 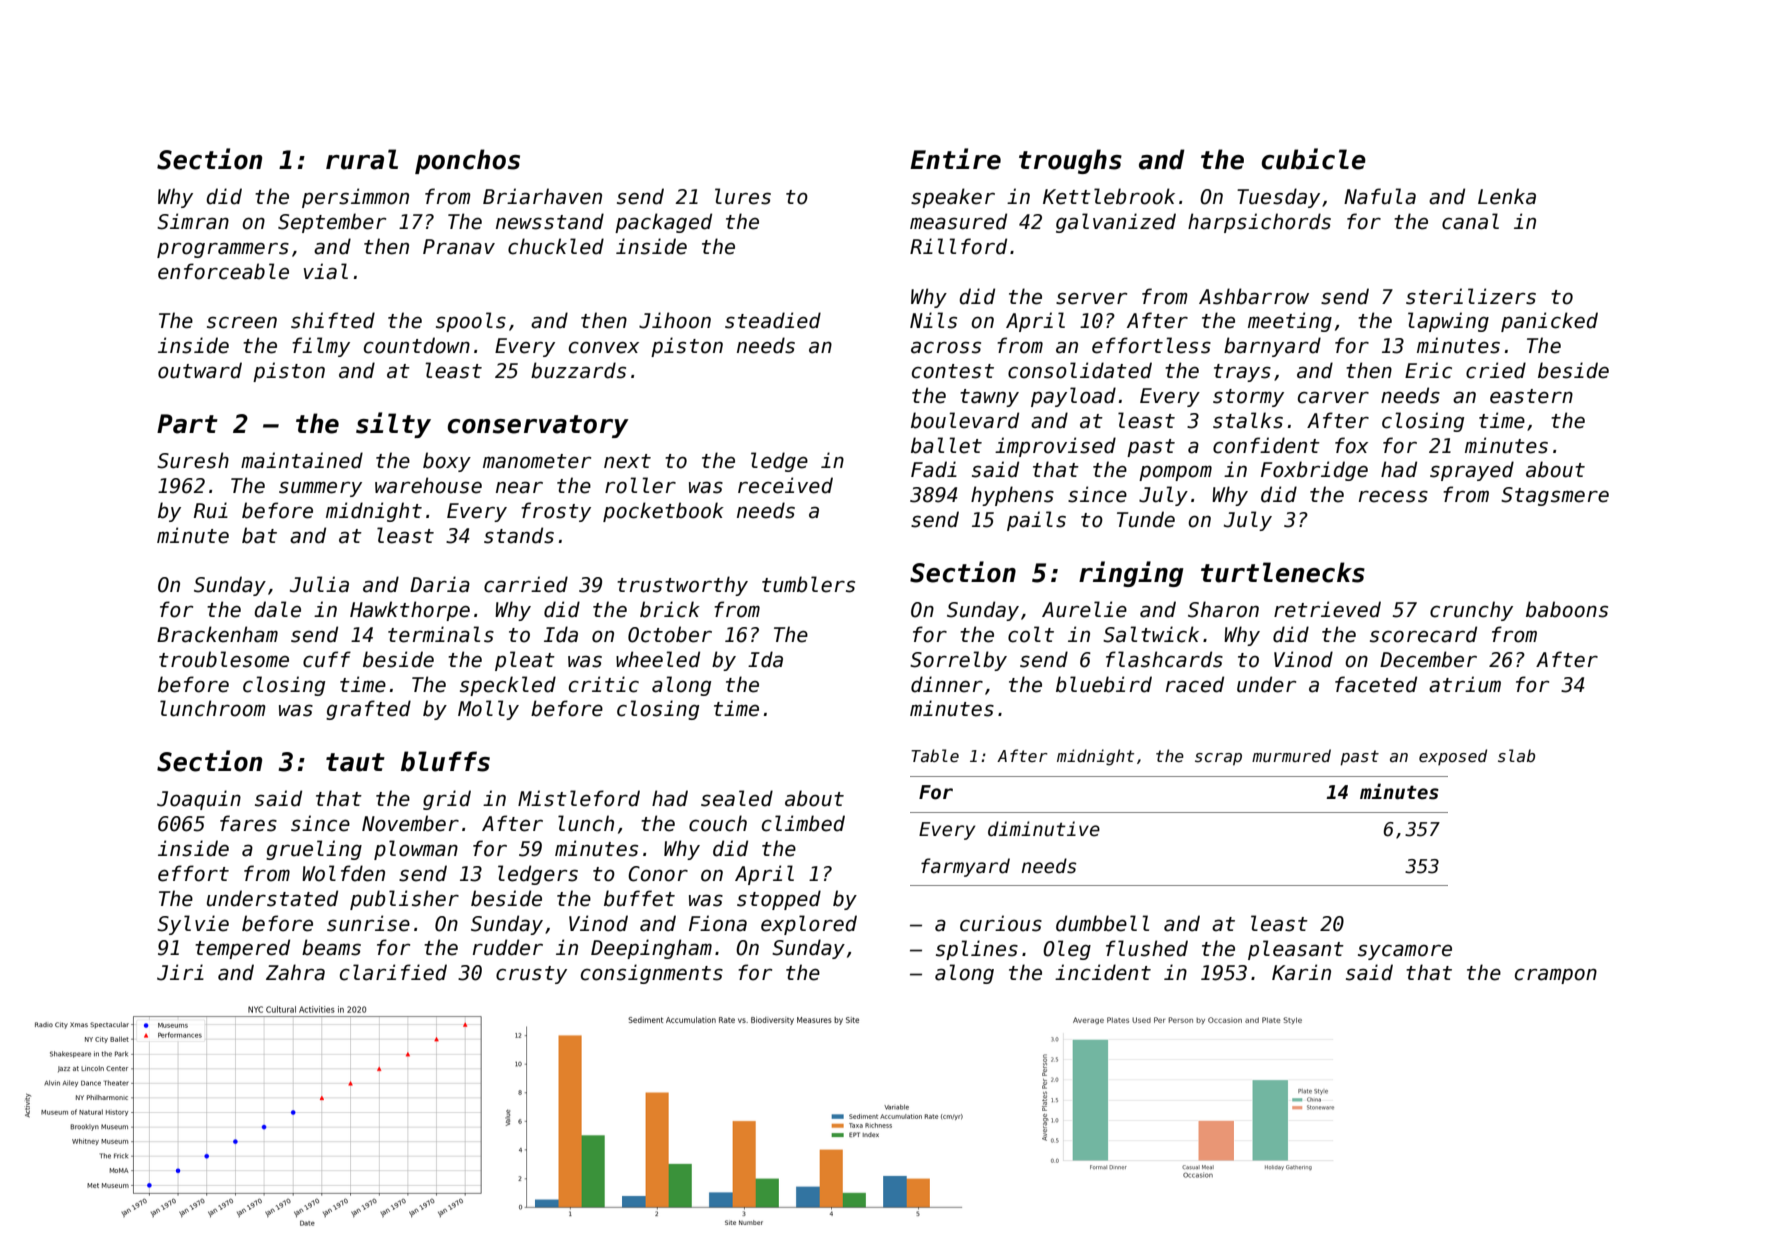 What do you see at coordinates (773, 320) in the screenshot?
I see `steadied` at bounding box center [773, 320].
